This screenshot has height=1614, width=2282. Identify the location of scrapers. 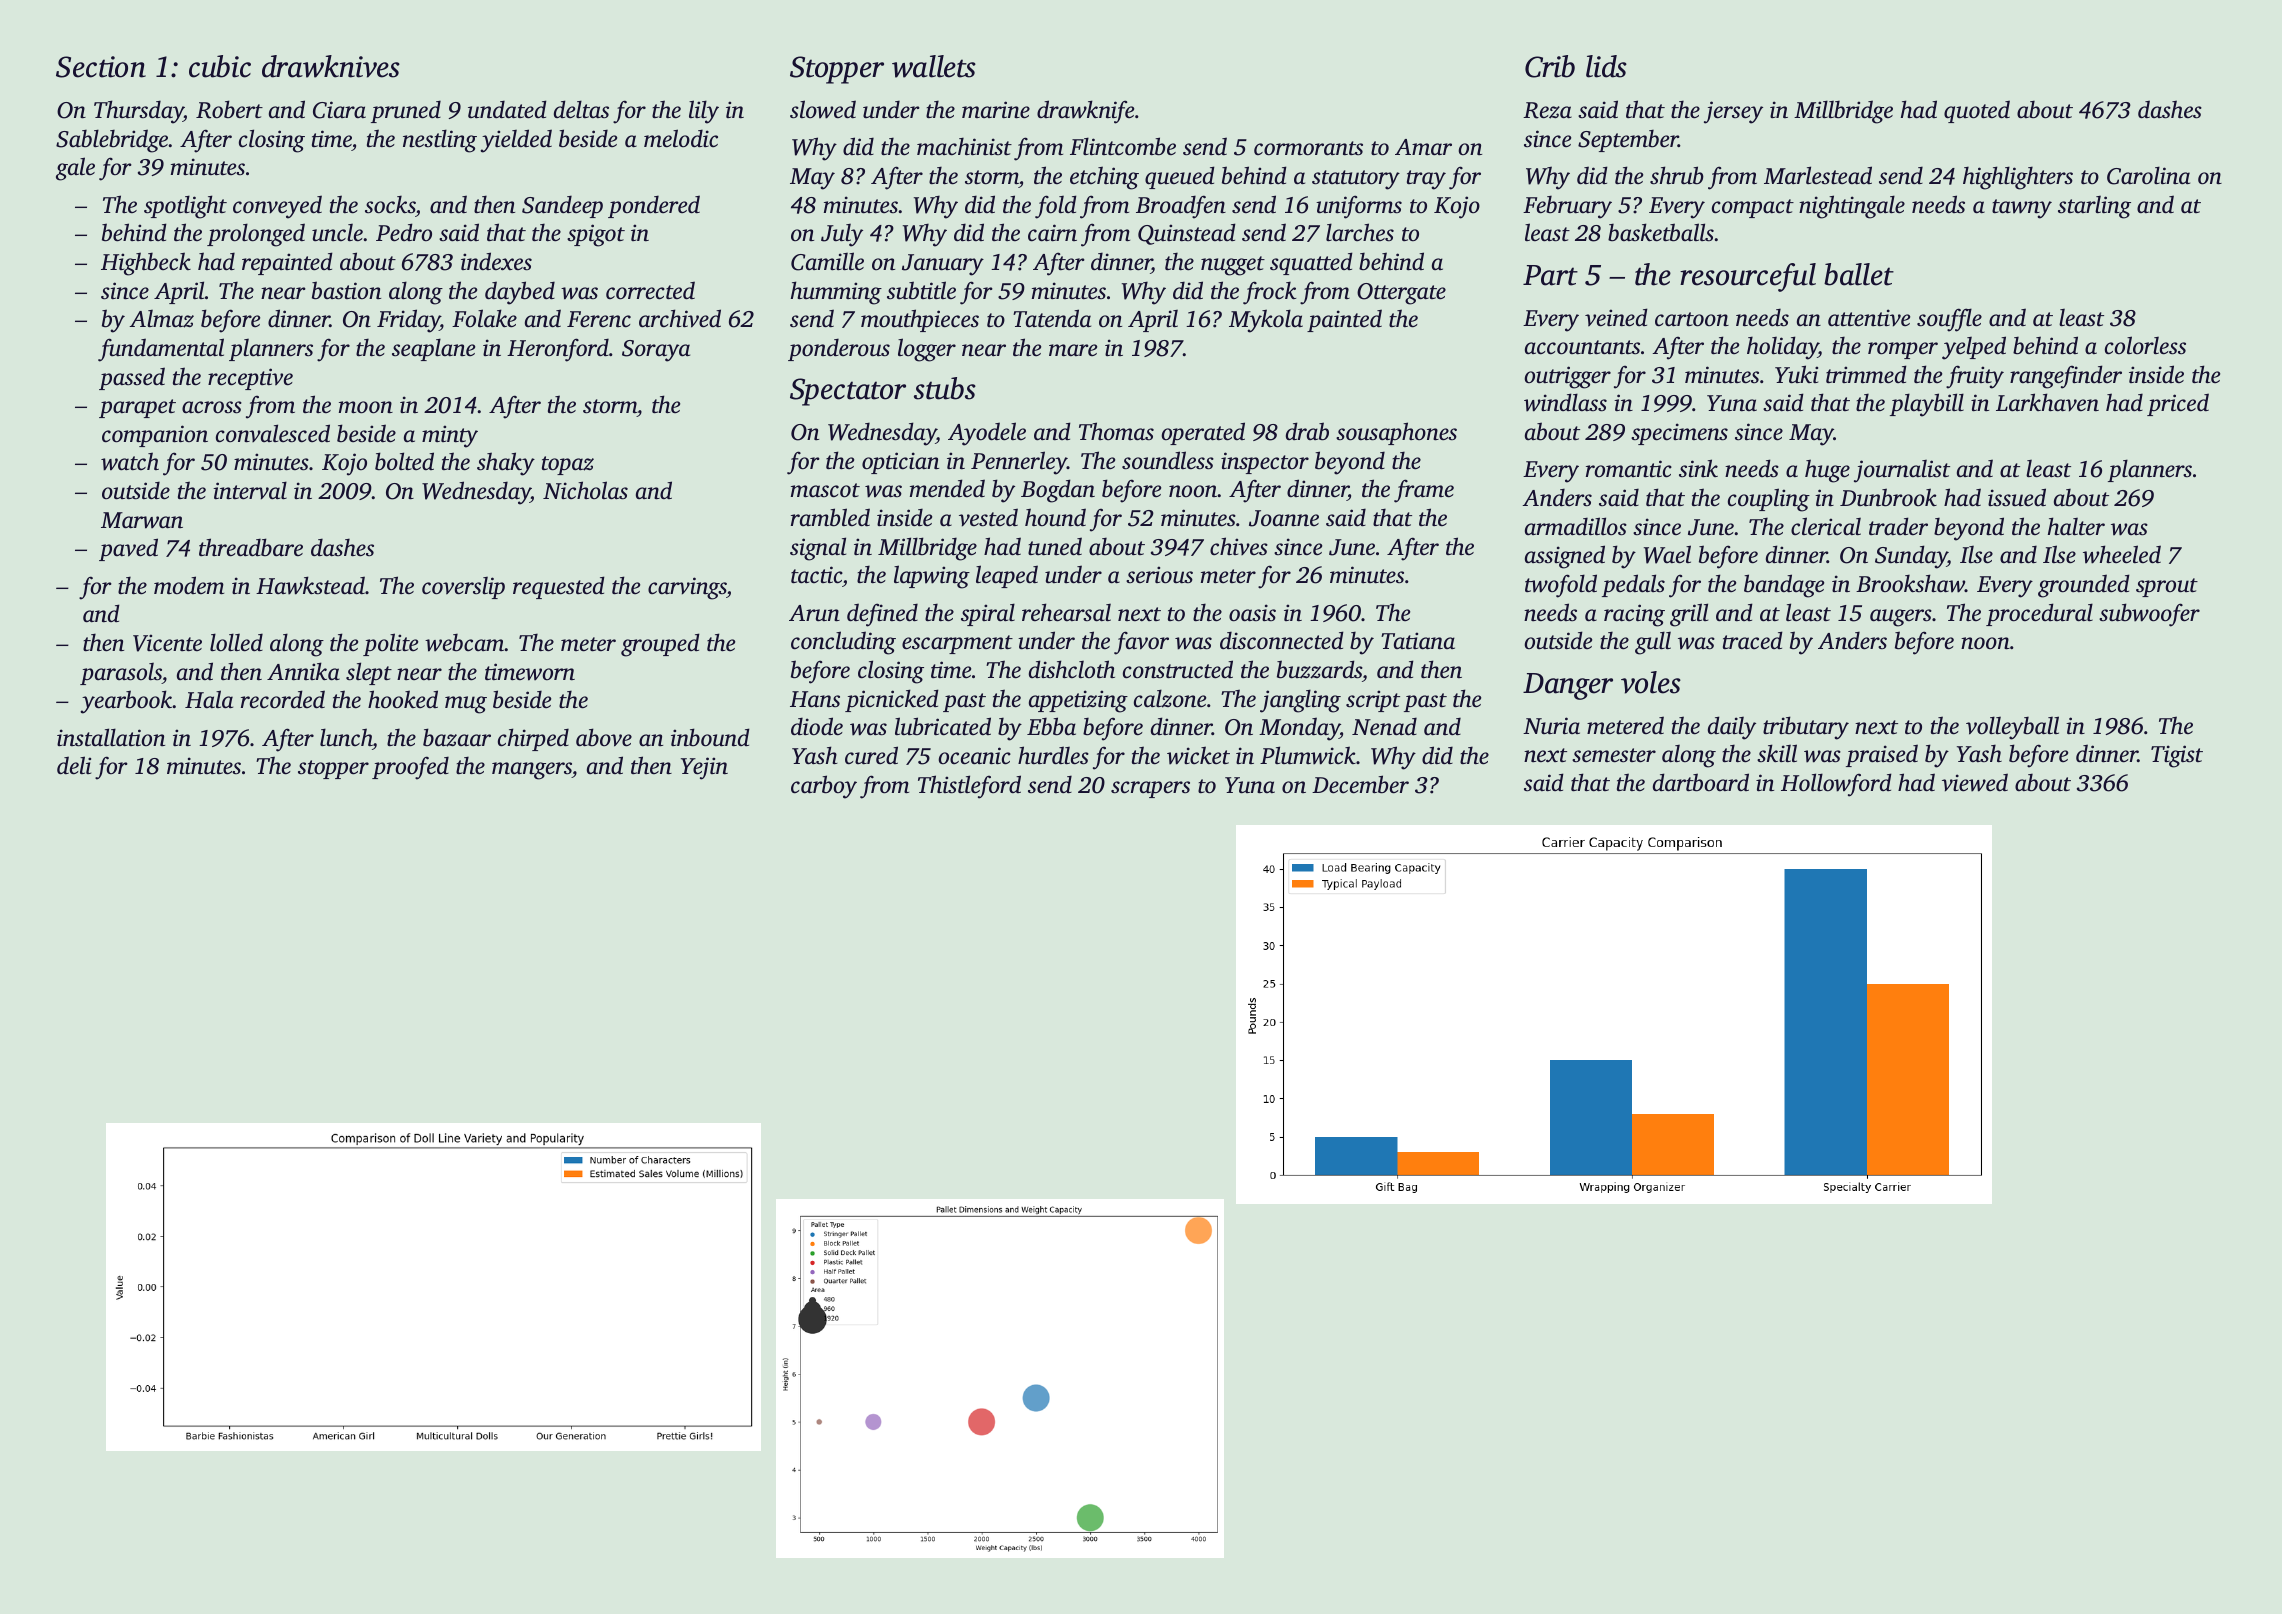
(1150, 789).
